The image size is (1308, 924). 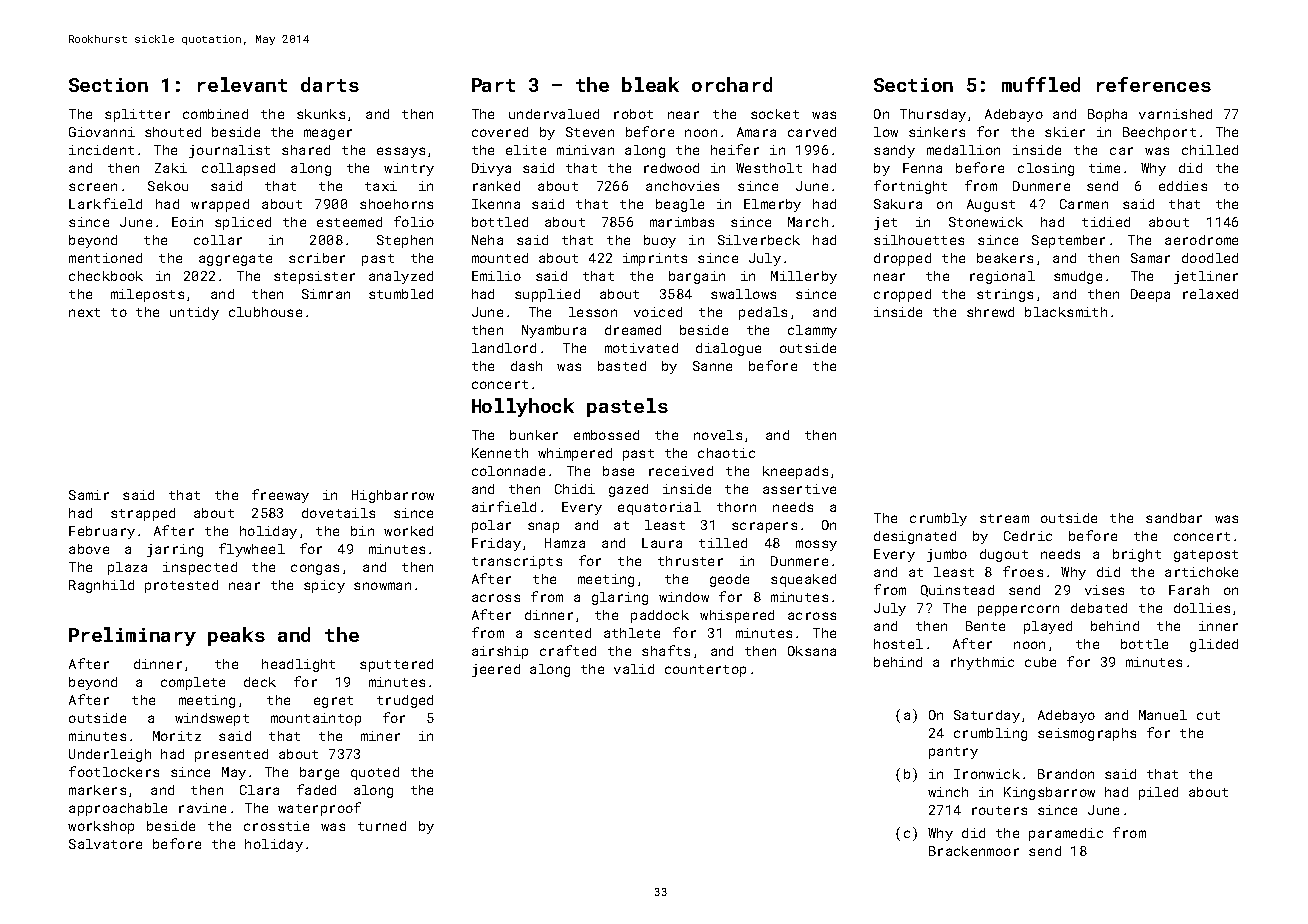 What do you see at coordinates (504, 506) in the document?
I see `airfield` at bounding box center [504, 506].
